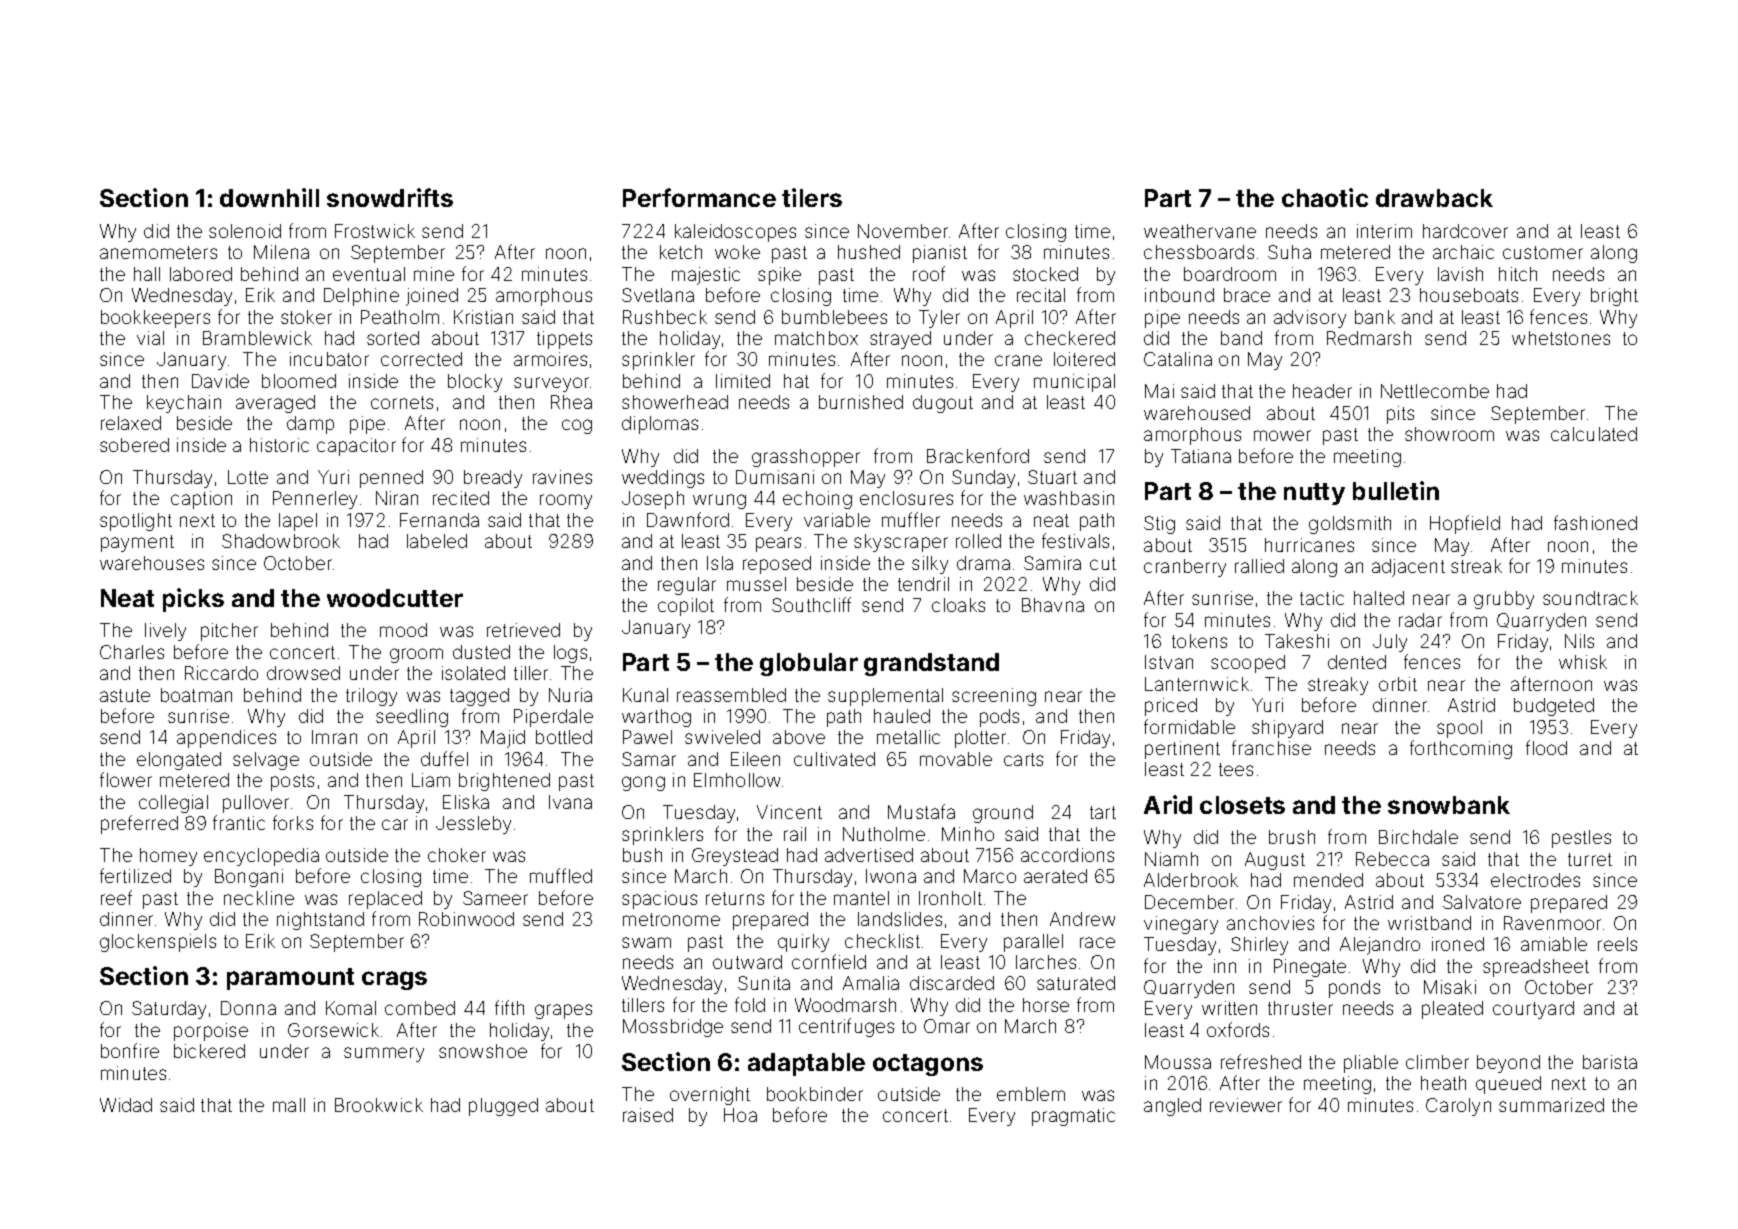 The width and height of the screenshot is (1738, 1229). I want to click on downhill, so click(269, 197).
